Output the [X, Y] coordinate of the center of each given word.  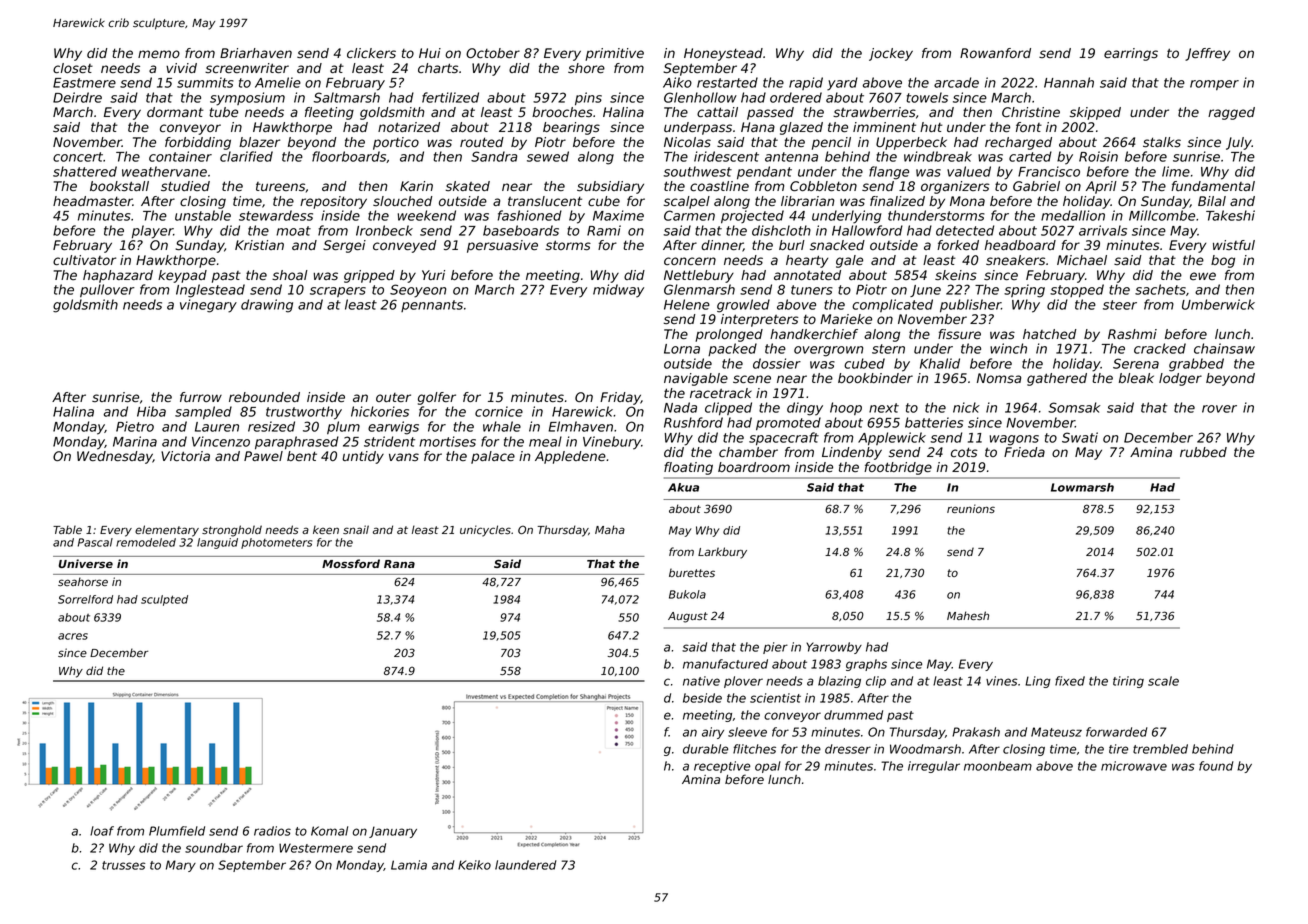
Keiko [474, 865]
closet [73, 68]
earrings [1131, 54]
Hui [430, 53]
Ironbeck [384, 230]
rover [1219, 409]
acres [73, 636]
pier [775, 648]
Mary [181, 866]
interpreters [760, 320]
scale [1163, 681]
